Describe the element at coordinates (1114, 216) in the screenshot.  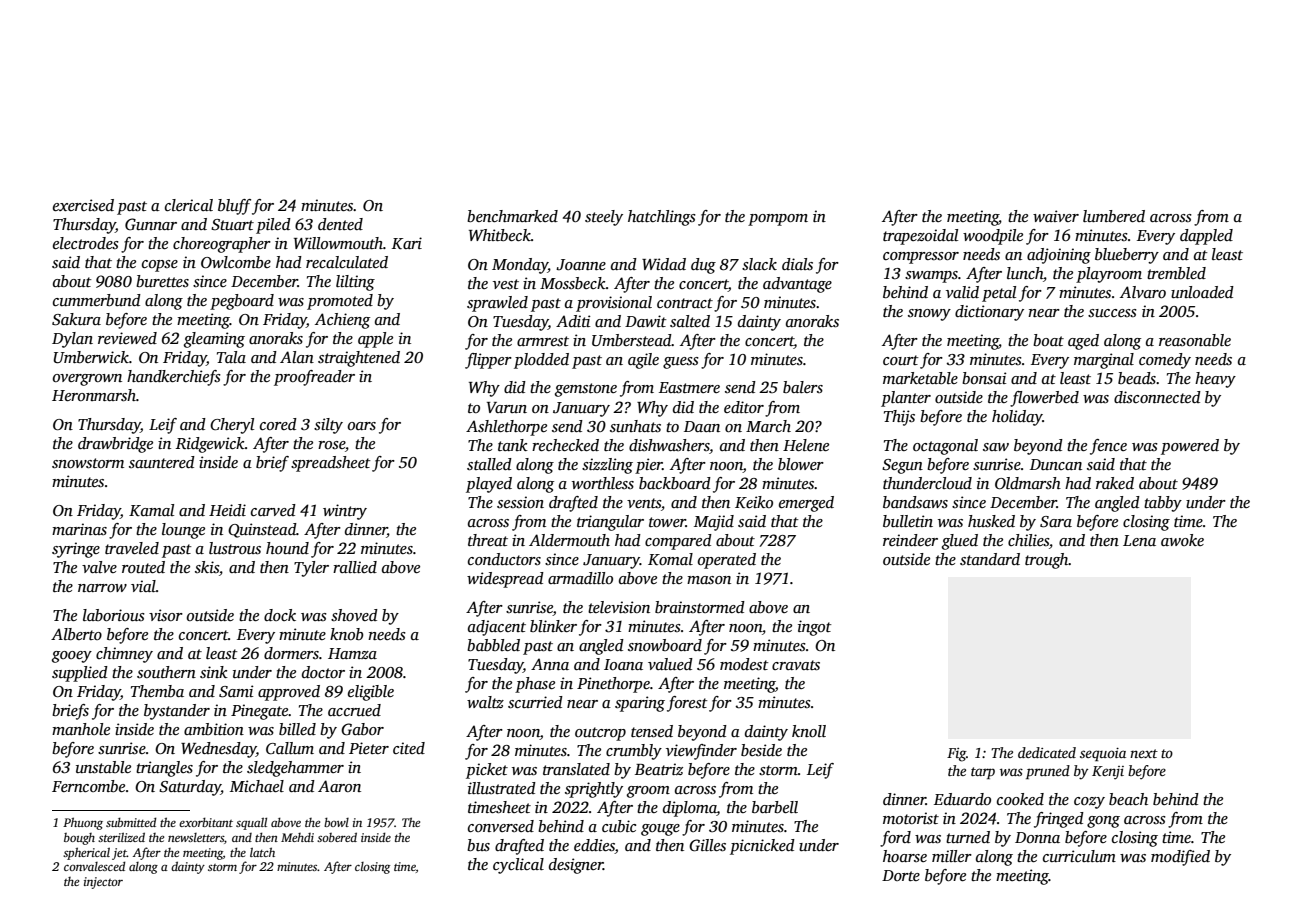
I see `lumbered` at that location.
